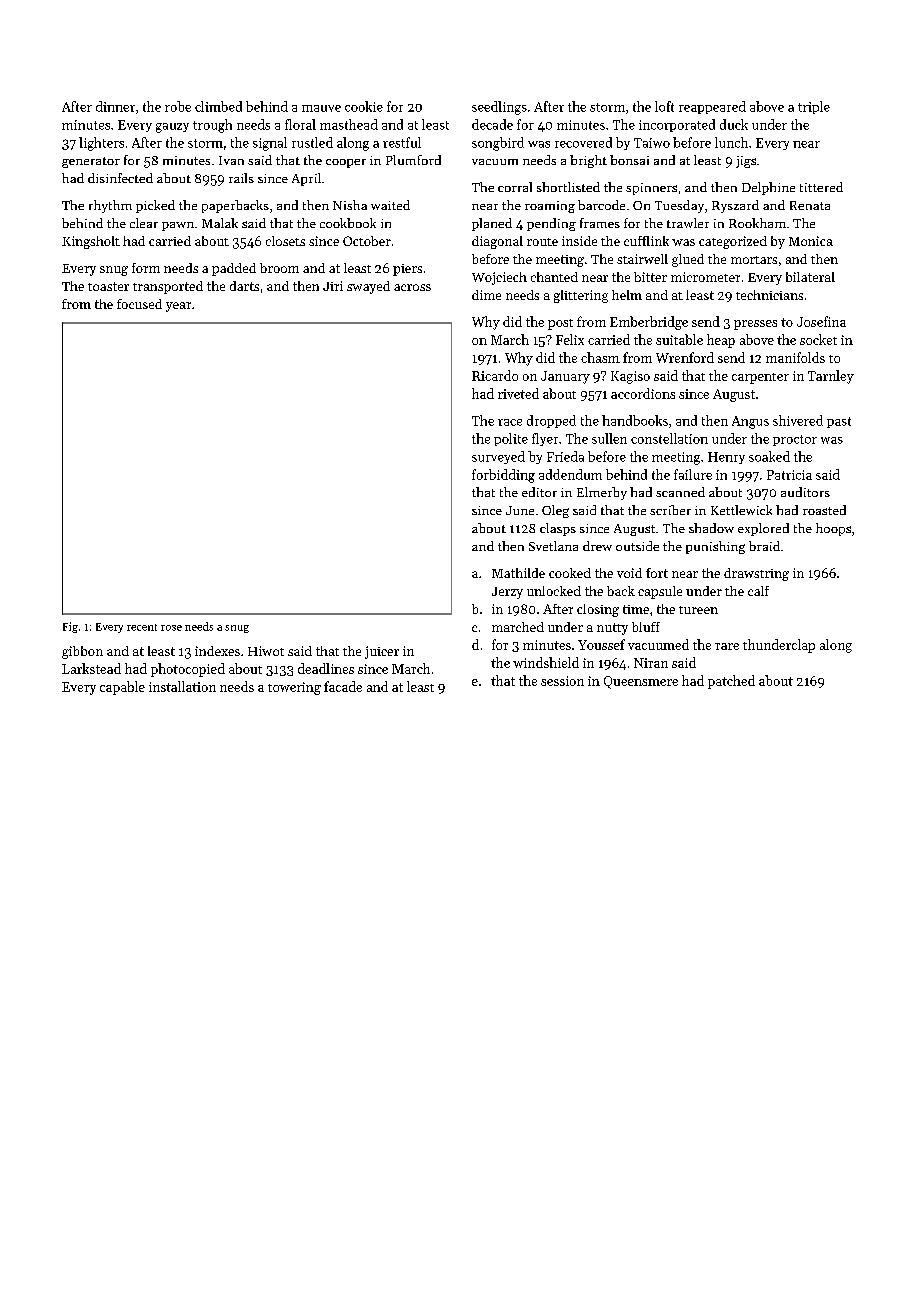 This screenshot has height=1308, width=924. Describe the element at coordinates (583, 142) in the screenshot. I see `recovered` at that location.
